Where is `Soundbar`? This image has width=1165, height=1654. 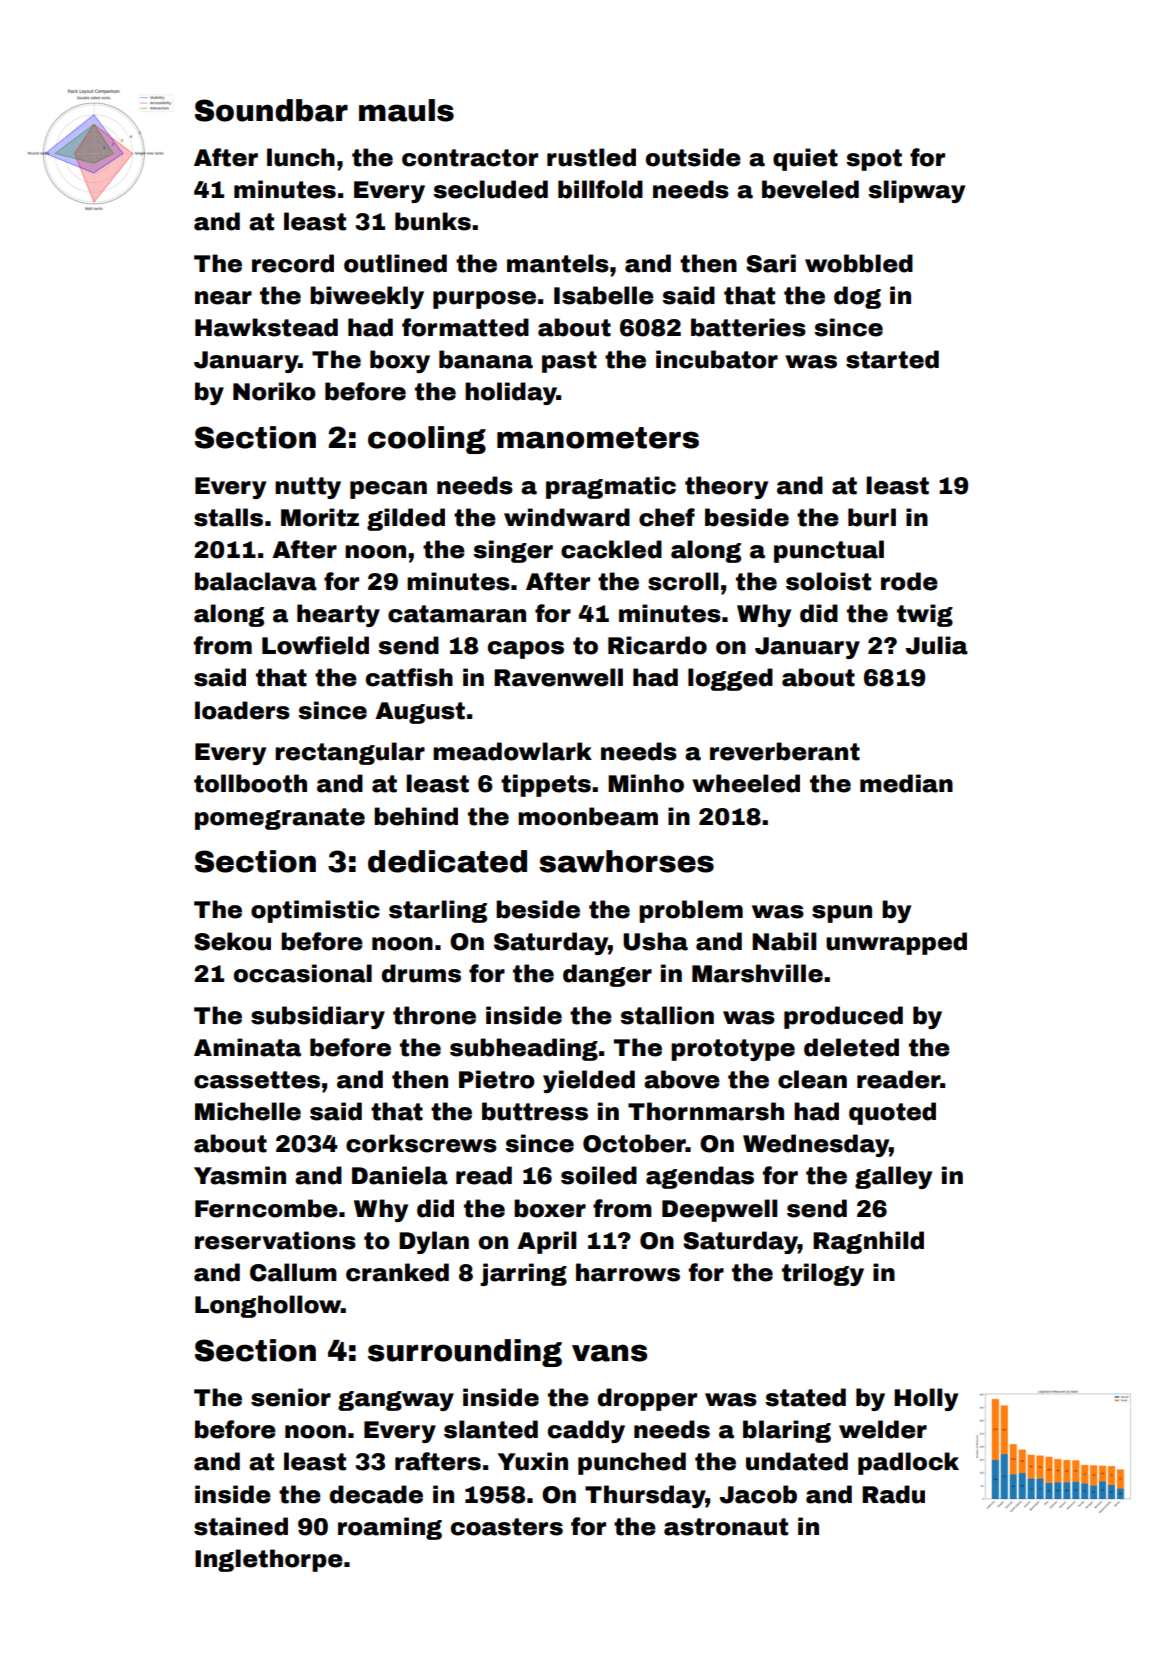
Soundbar is located at coordinates (271, 110).
